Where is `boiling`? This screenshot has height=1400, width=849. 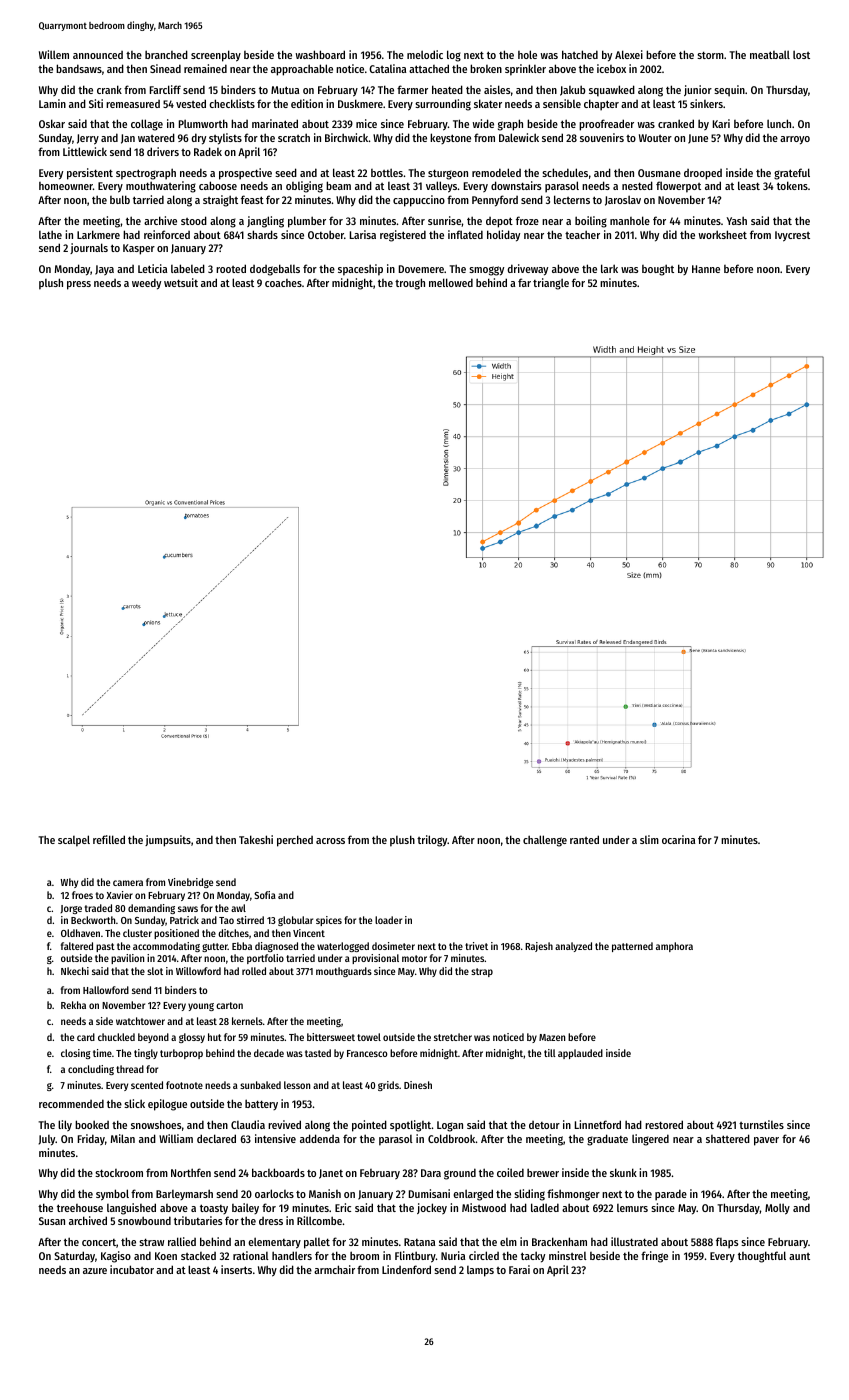
boiling is located at coordinates (591, 222).
